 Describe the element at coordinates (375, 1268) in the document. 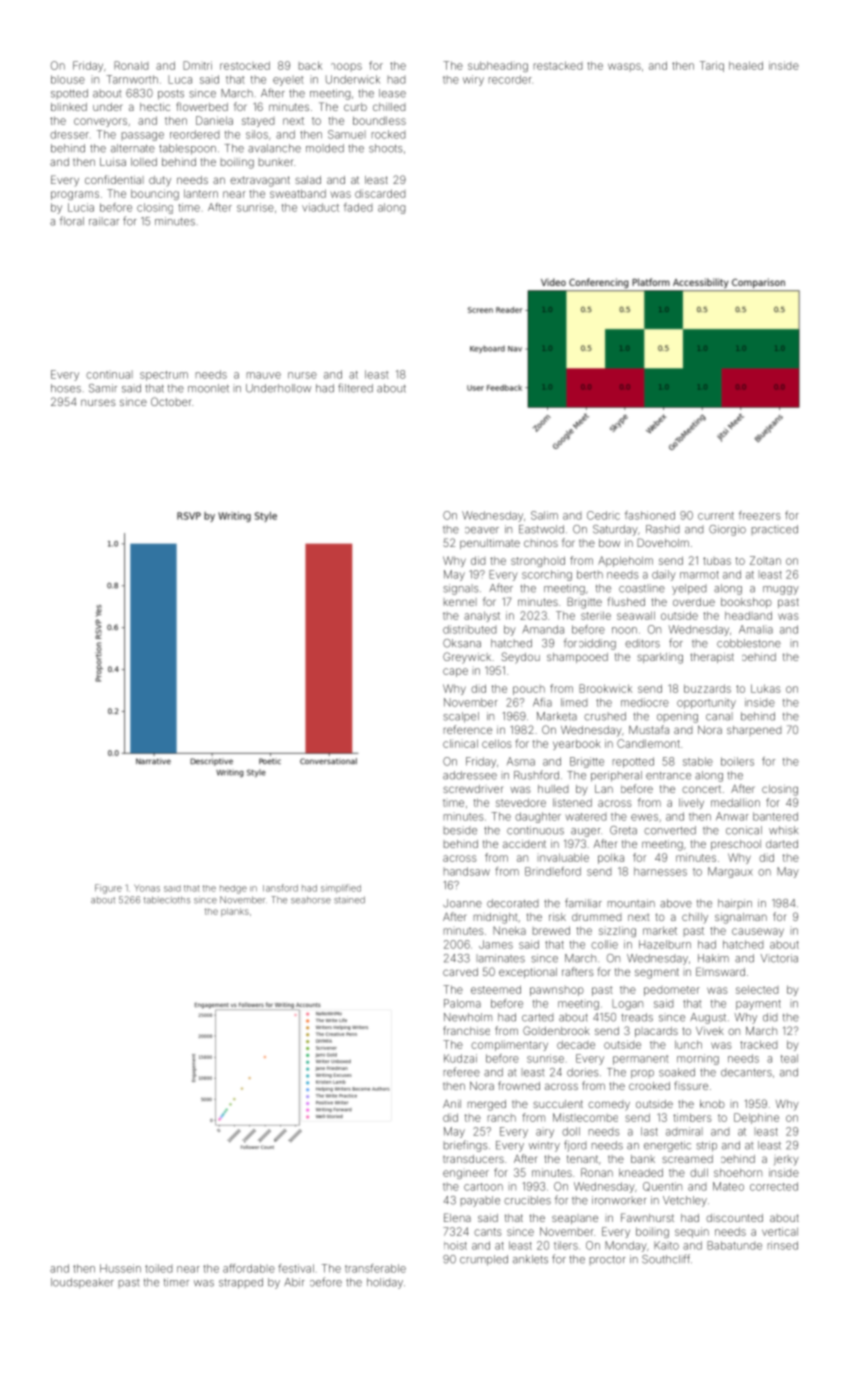

I see `transferable` at that location.
